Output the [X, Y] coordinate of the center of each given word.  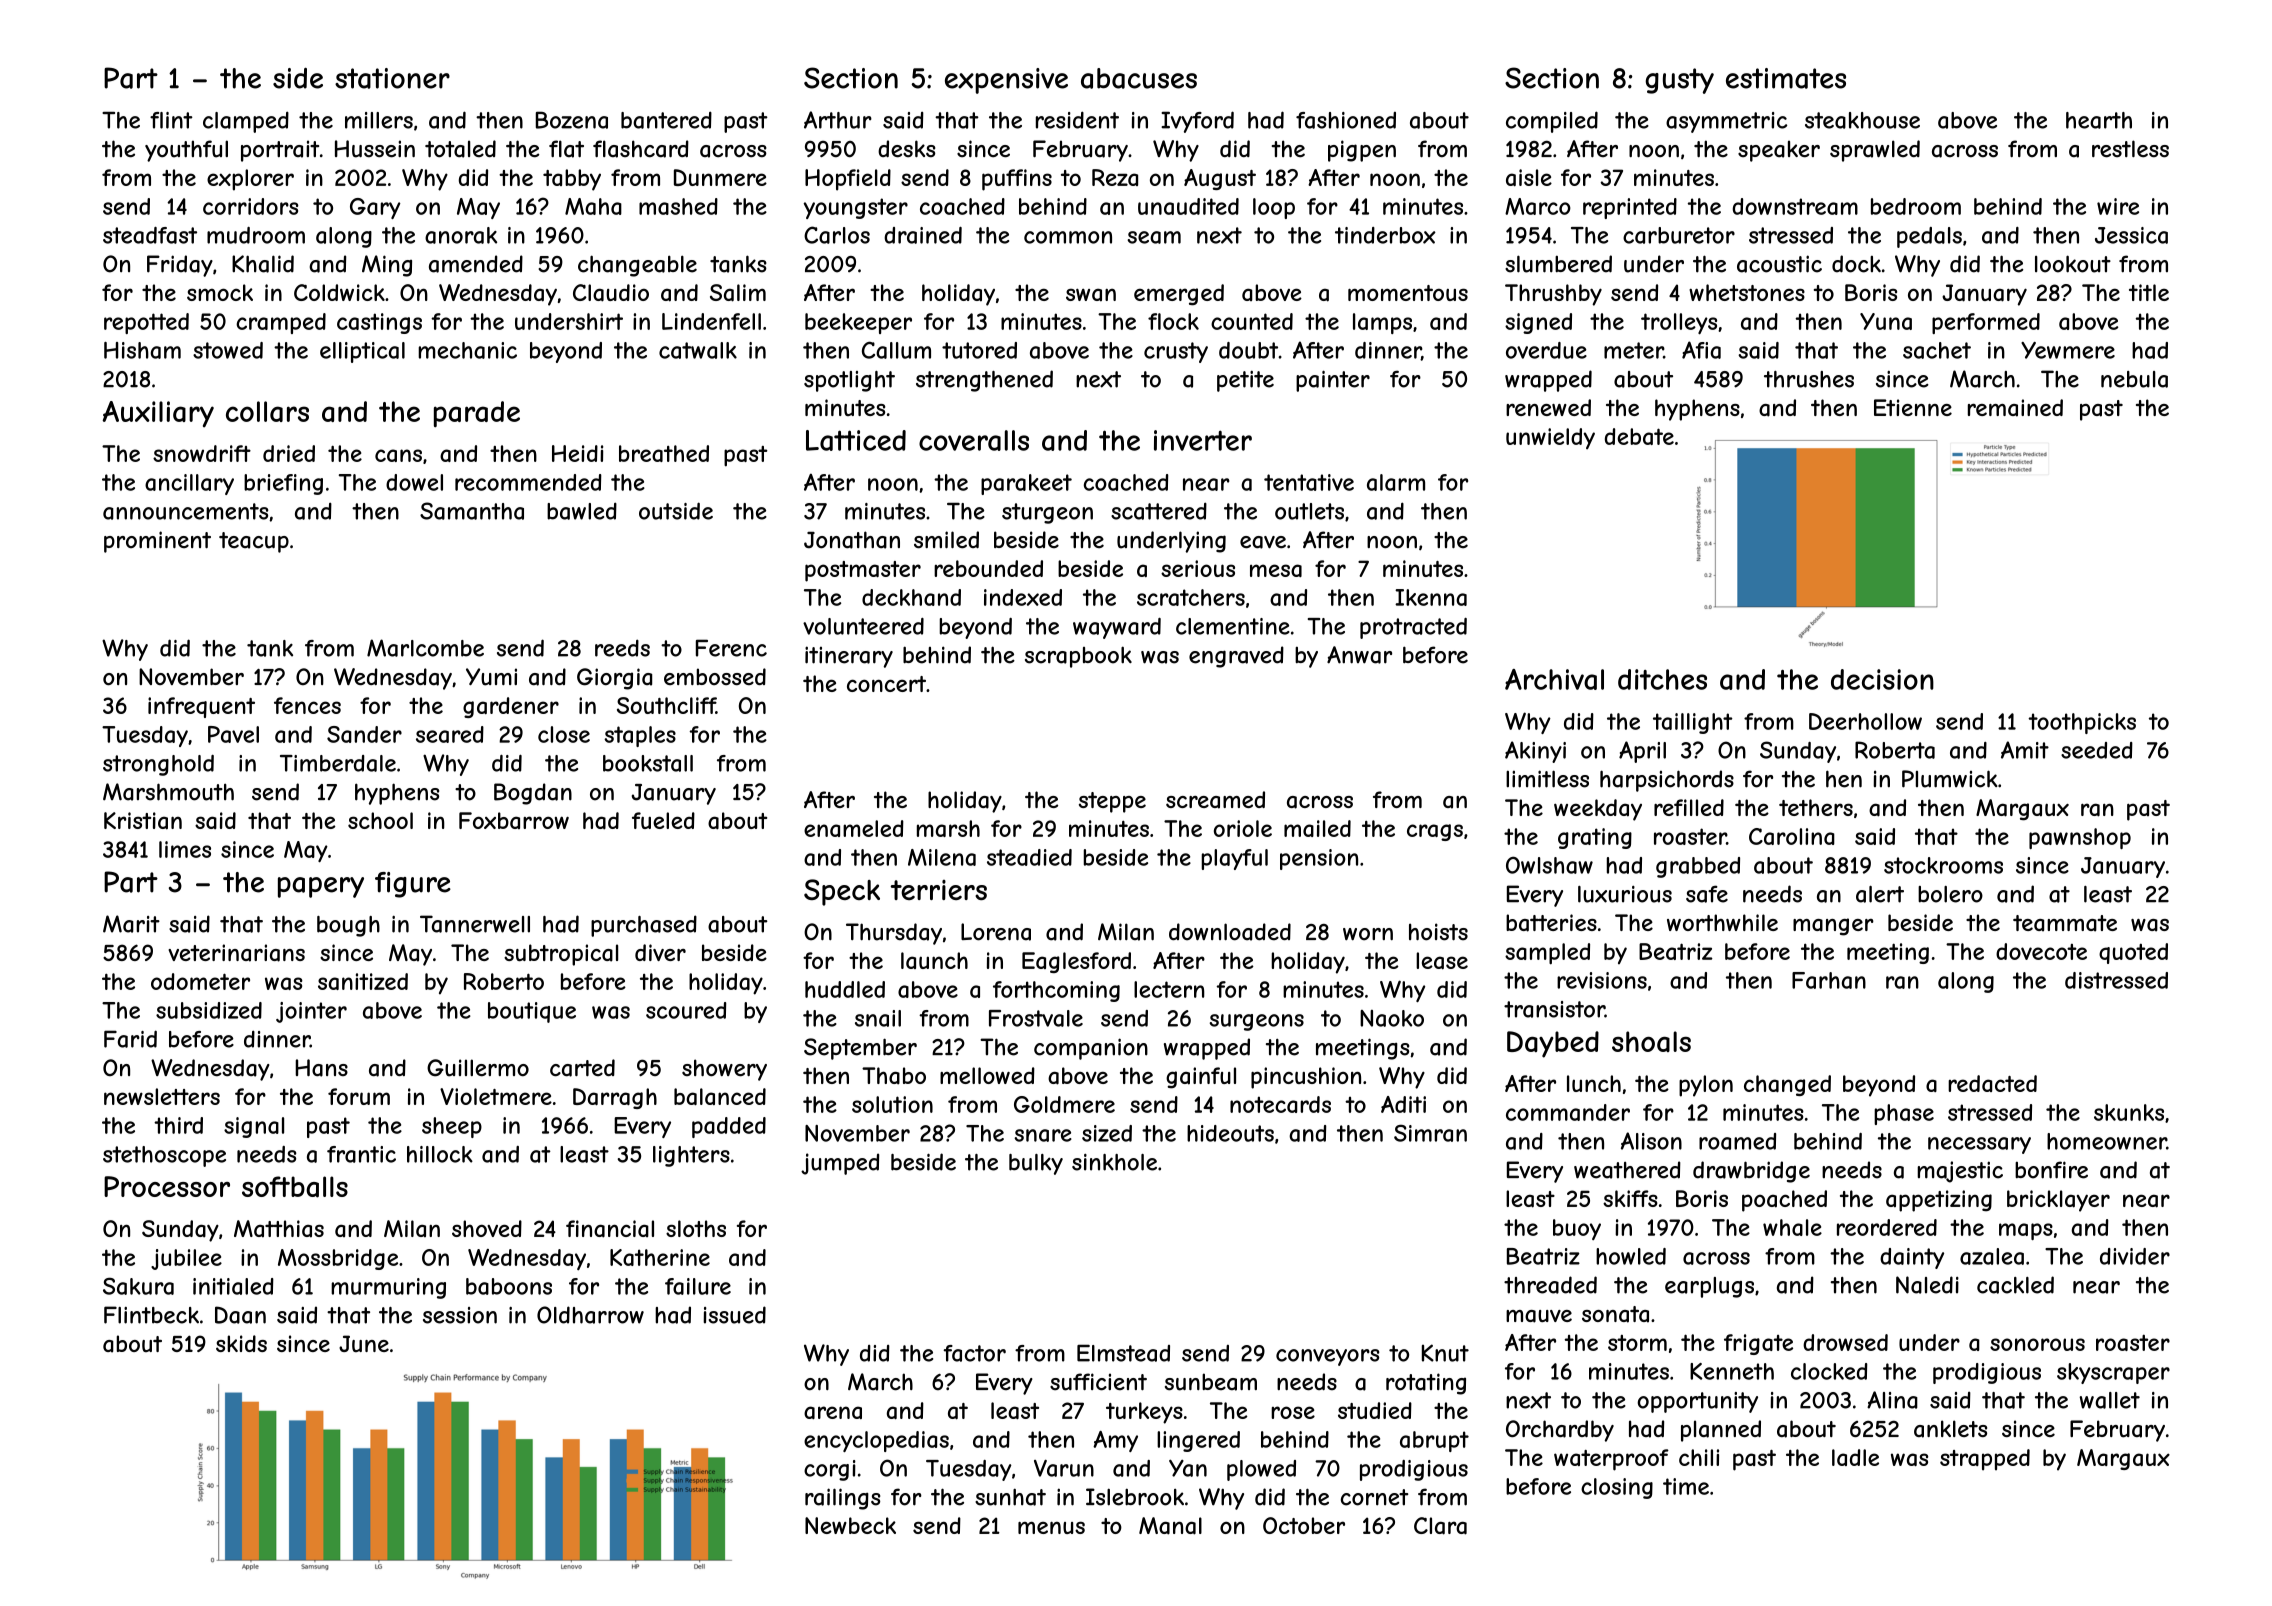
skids [241, 1343]
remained [2015, 408]
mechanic [467, 350]
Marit [131, 924]
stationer [392, 78]
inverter [1203, 440]
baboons [509, 1286]
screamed [1215, 800]
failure [698, 1286]
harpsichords [1667, 781]
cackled [2015, 1285]
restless [2130, 149]
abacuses [1139, 78]
